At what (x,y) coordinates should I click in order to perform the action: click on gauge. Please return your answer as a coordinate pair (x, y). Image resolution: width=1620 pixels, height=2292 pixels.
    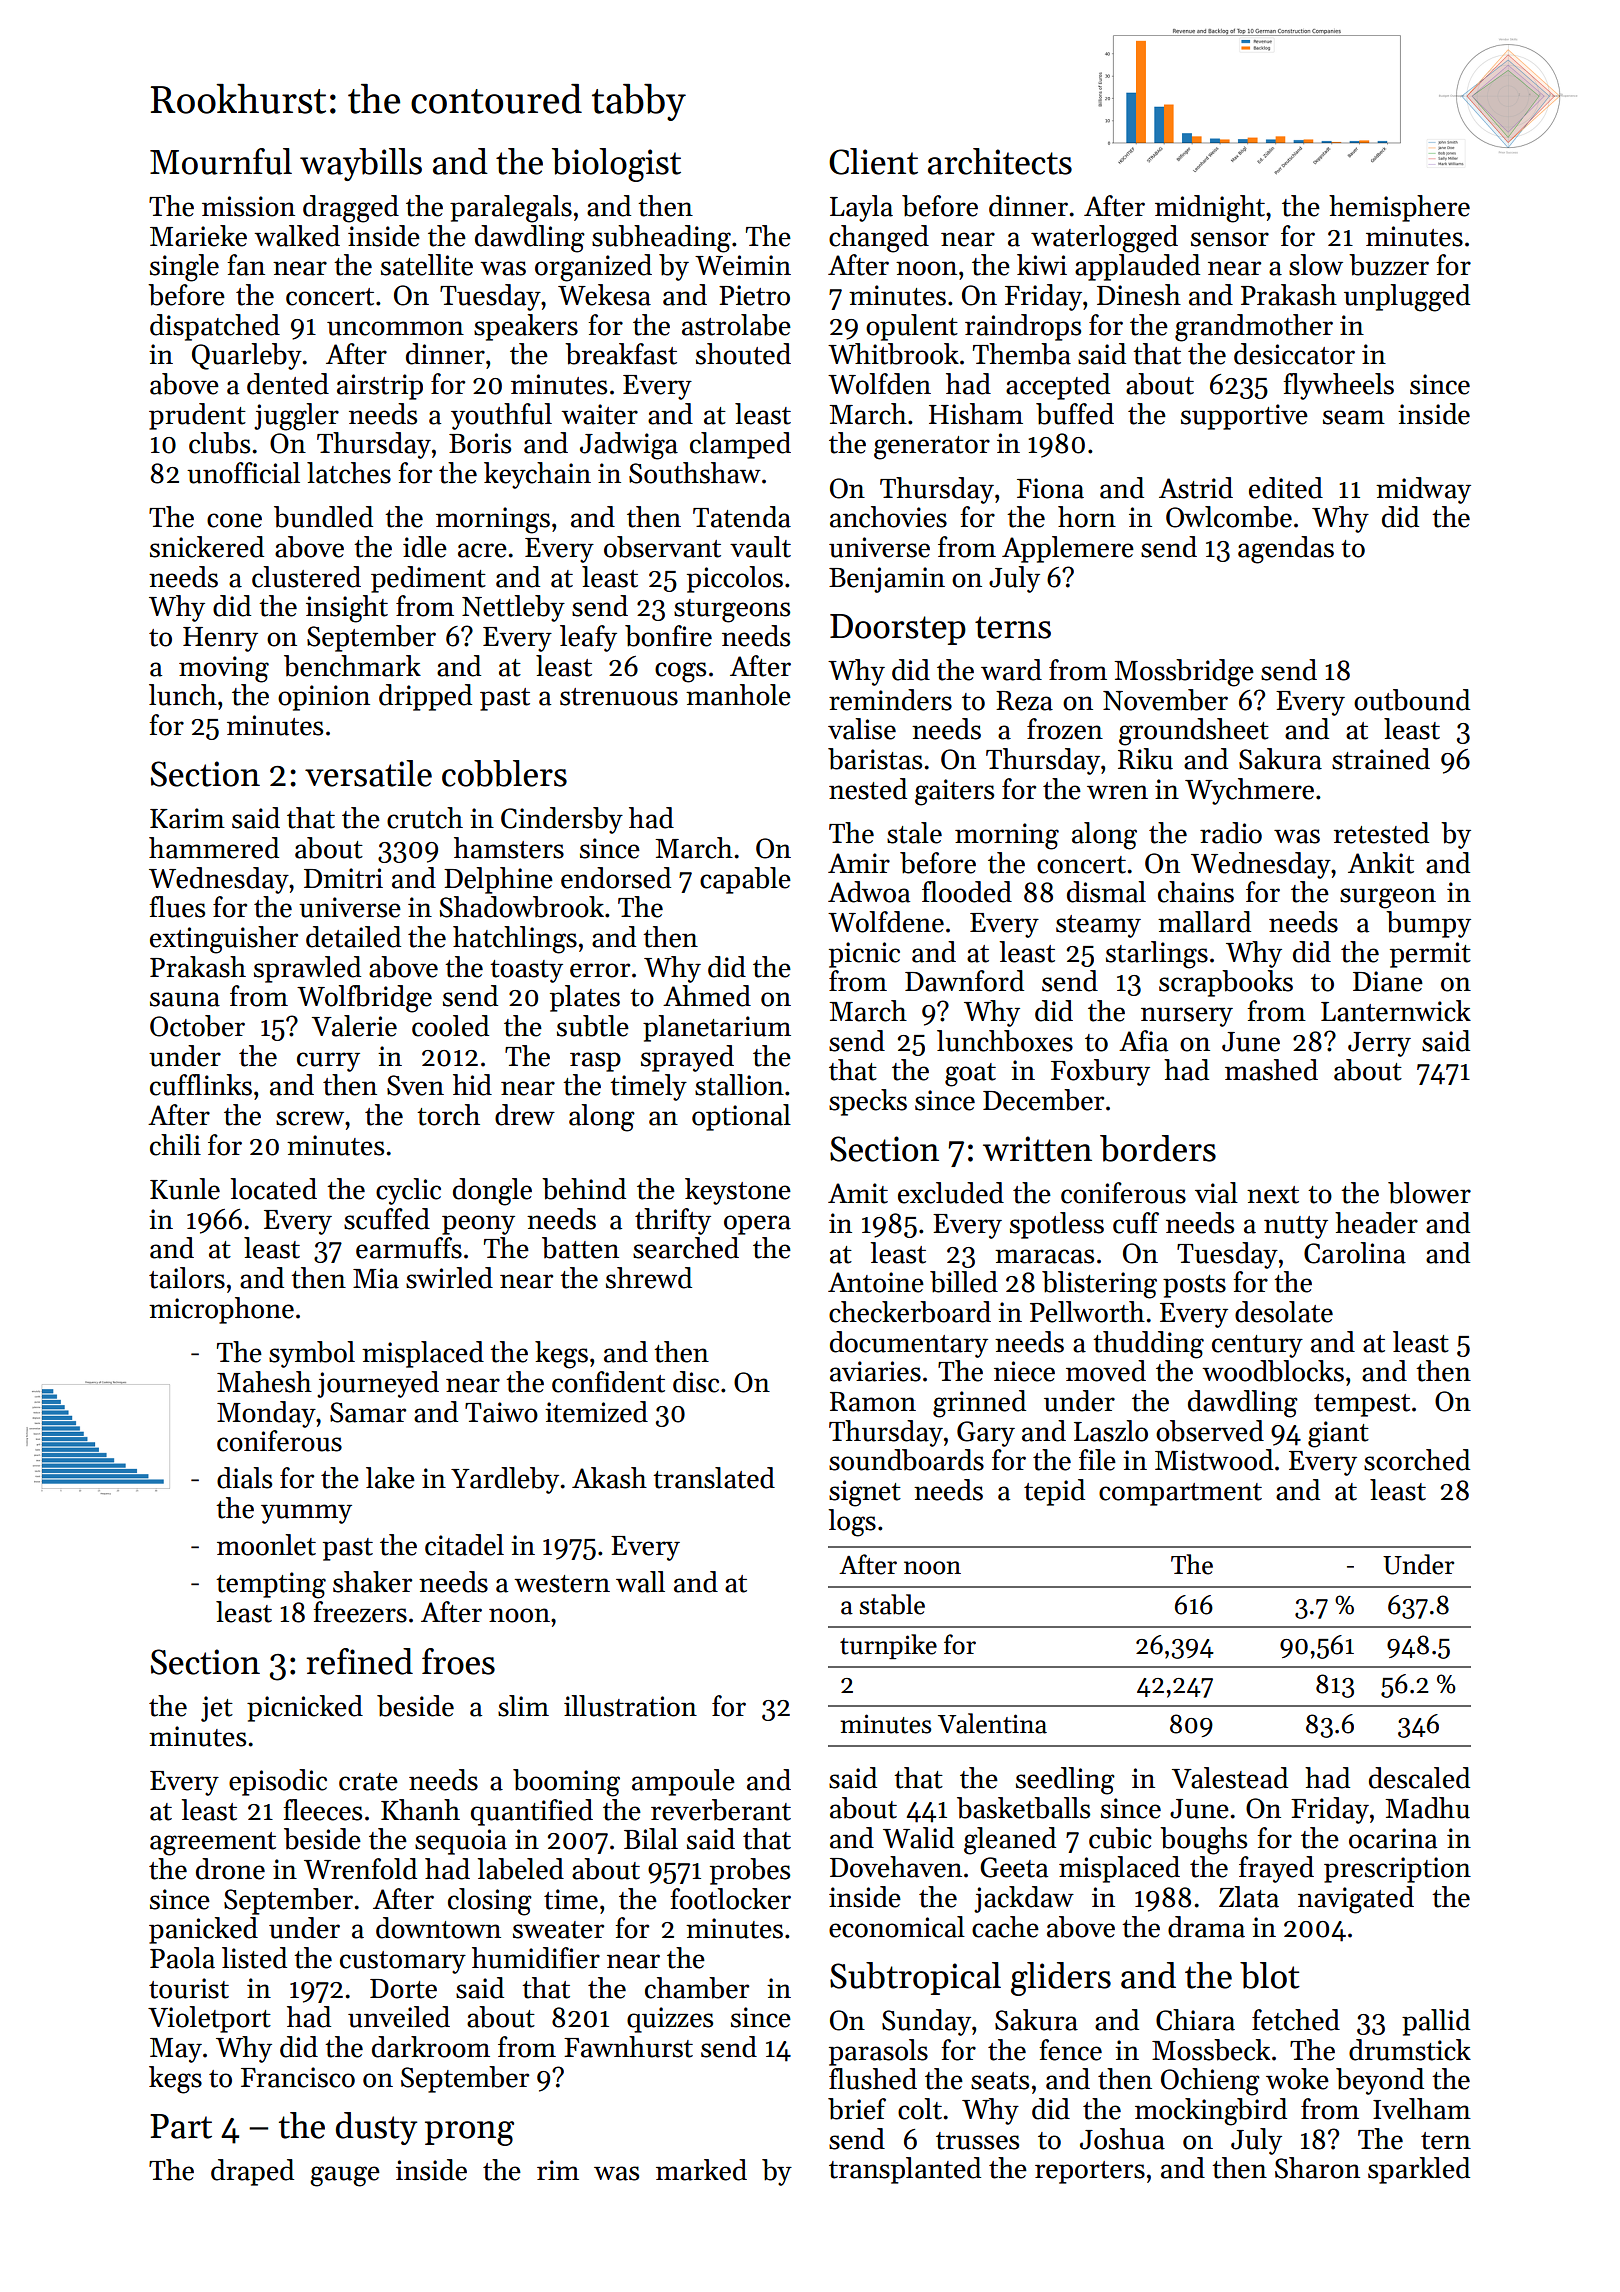
    Looking at the image, I should click on (345, 2176).
